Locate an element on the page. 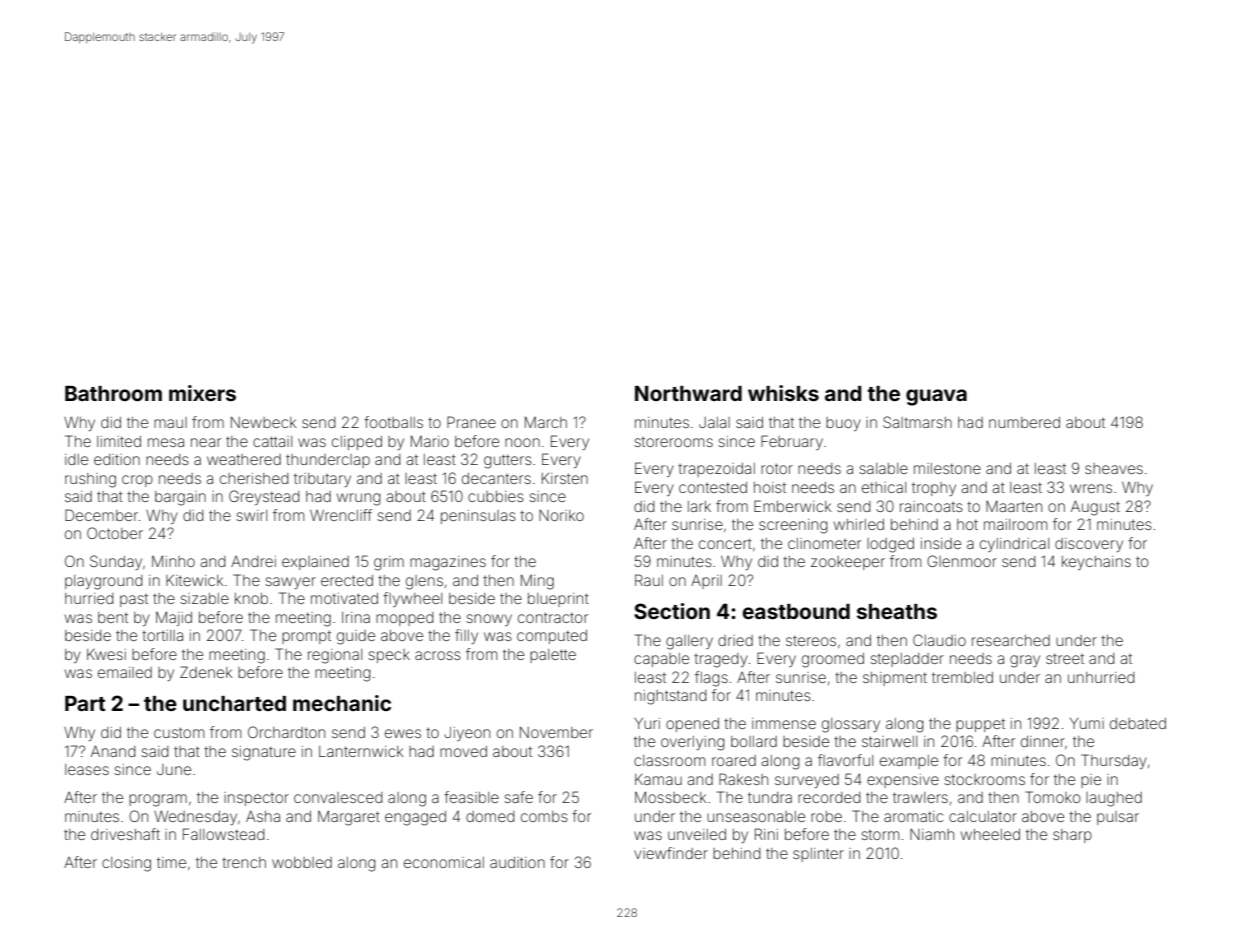  Northward is located at coordinates (688, 393).
